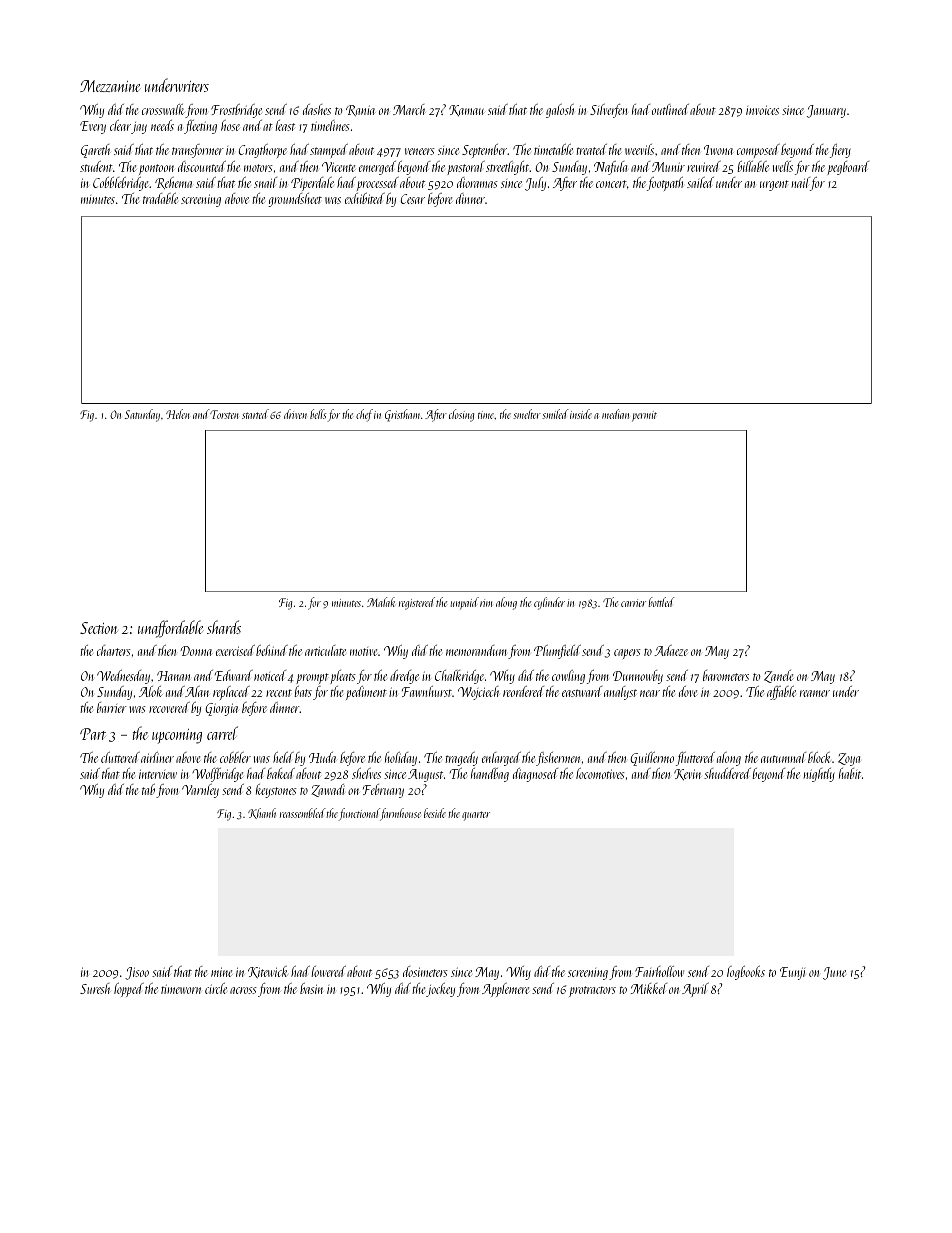 Image resolution: width=952 pixels, height=1233 pixels. Describe the element at coordinates (466, 110) in the image. I see `Kamau` at that location.
